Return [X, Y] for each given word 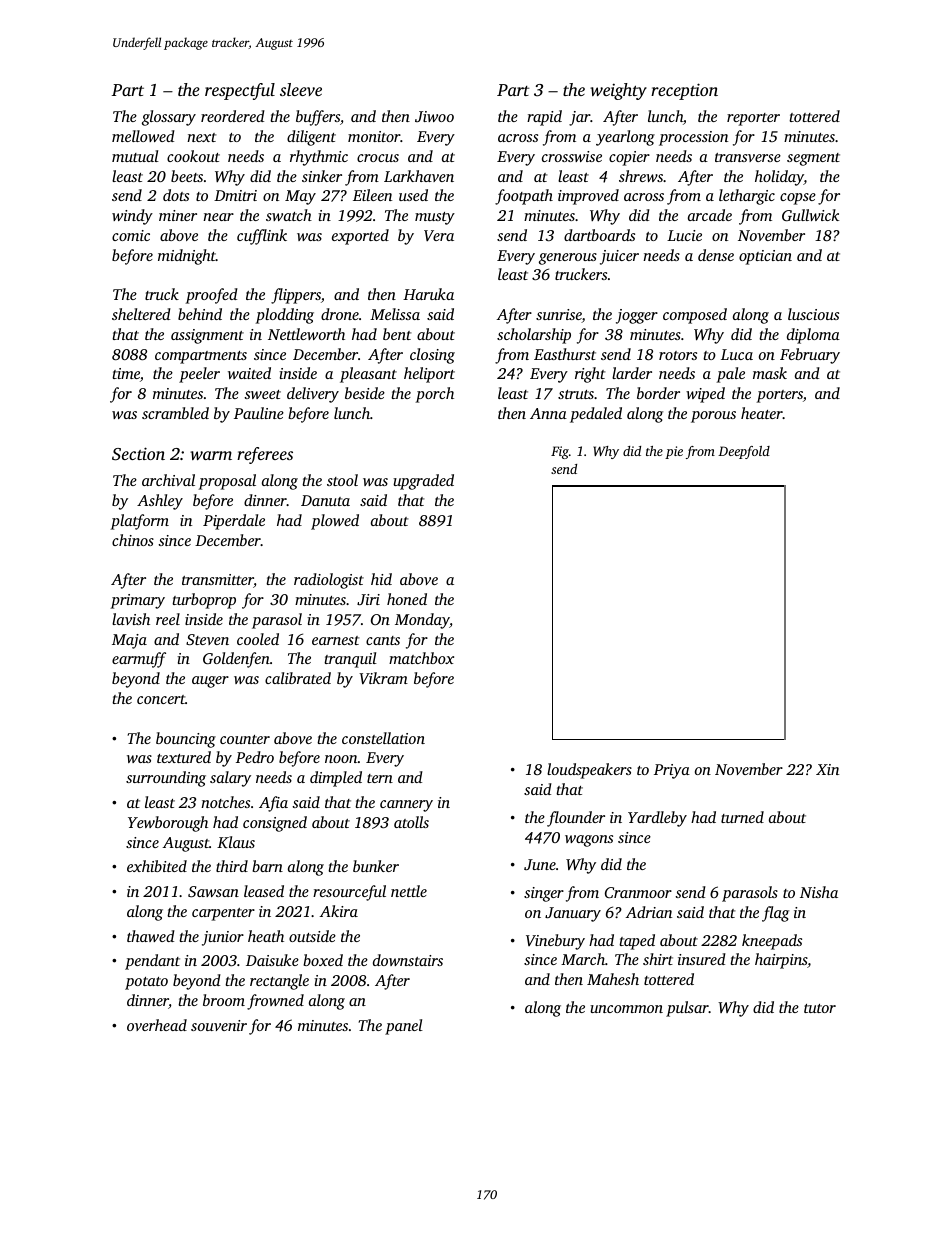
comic [131, 235]
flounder [576, 819]
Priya [672, 771]
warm [211, 455]
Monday [422, 621]
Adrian [649, 912]
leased [264, 891]
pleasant [368, 375]
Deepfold [744, 452]
